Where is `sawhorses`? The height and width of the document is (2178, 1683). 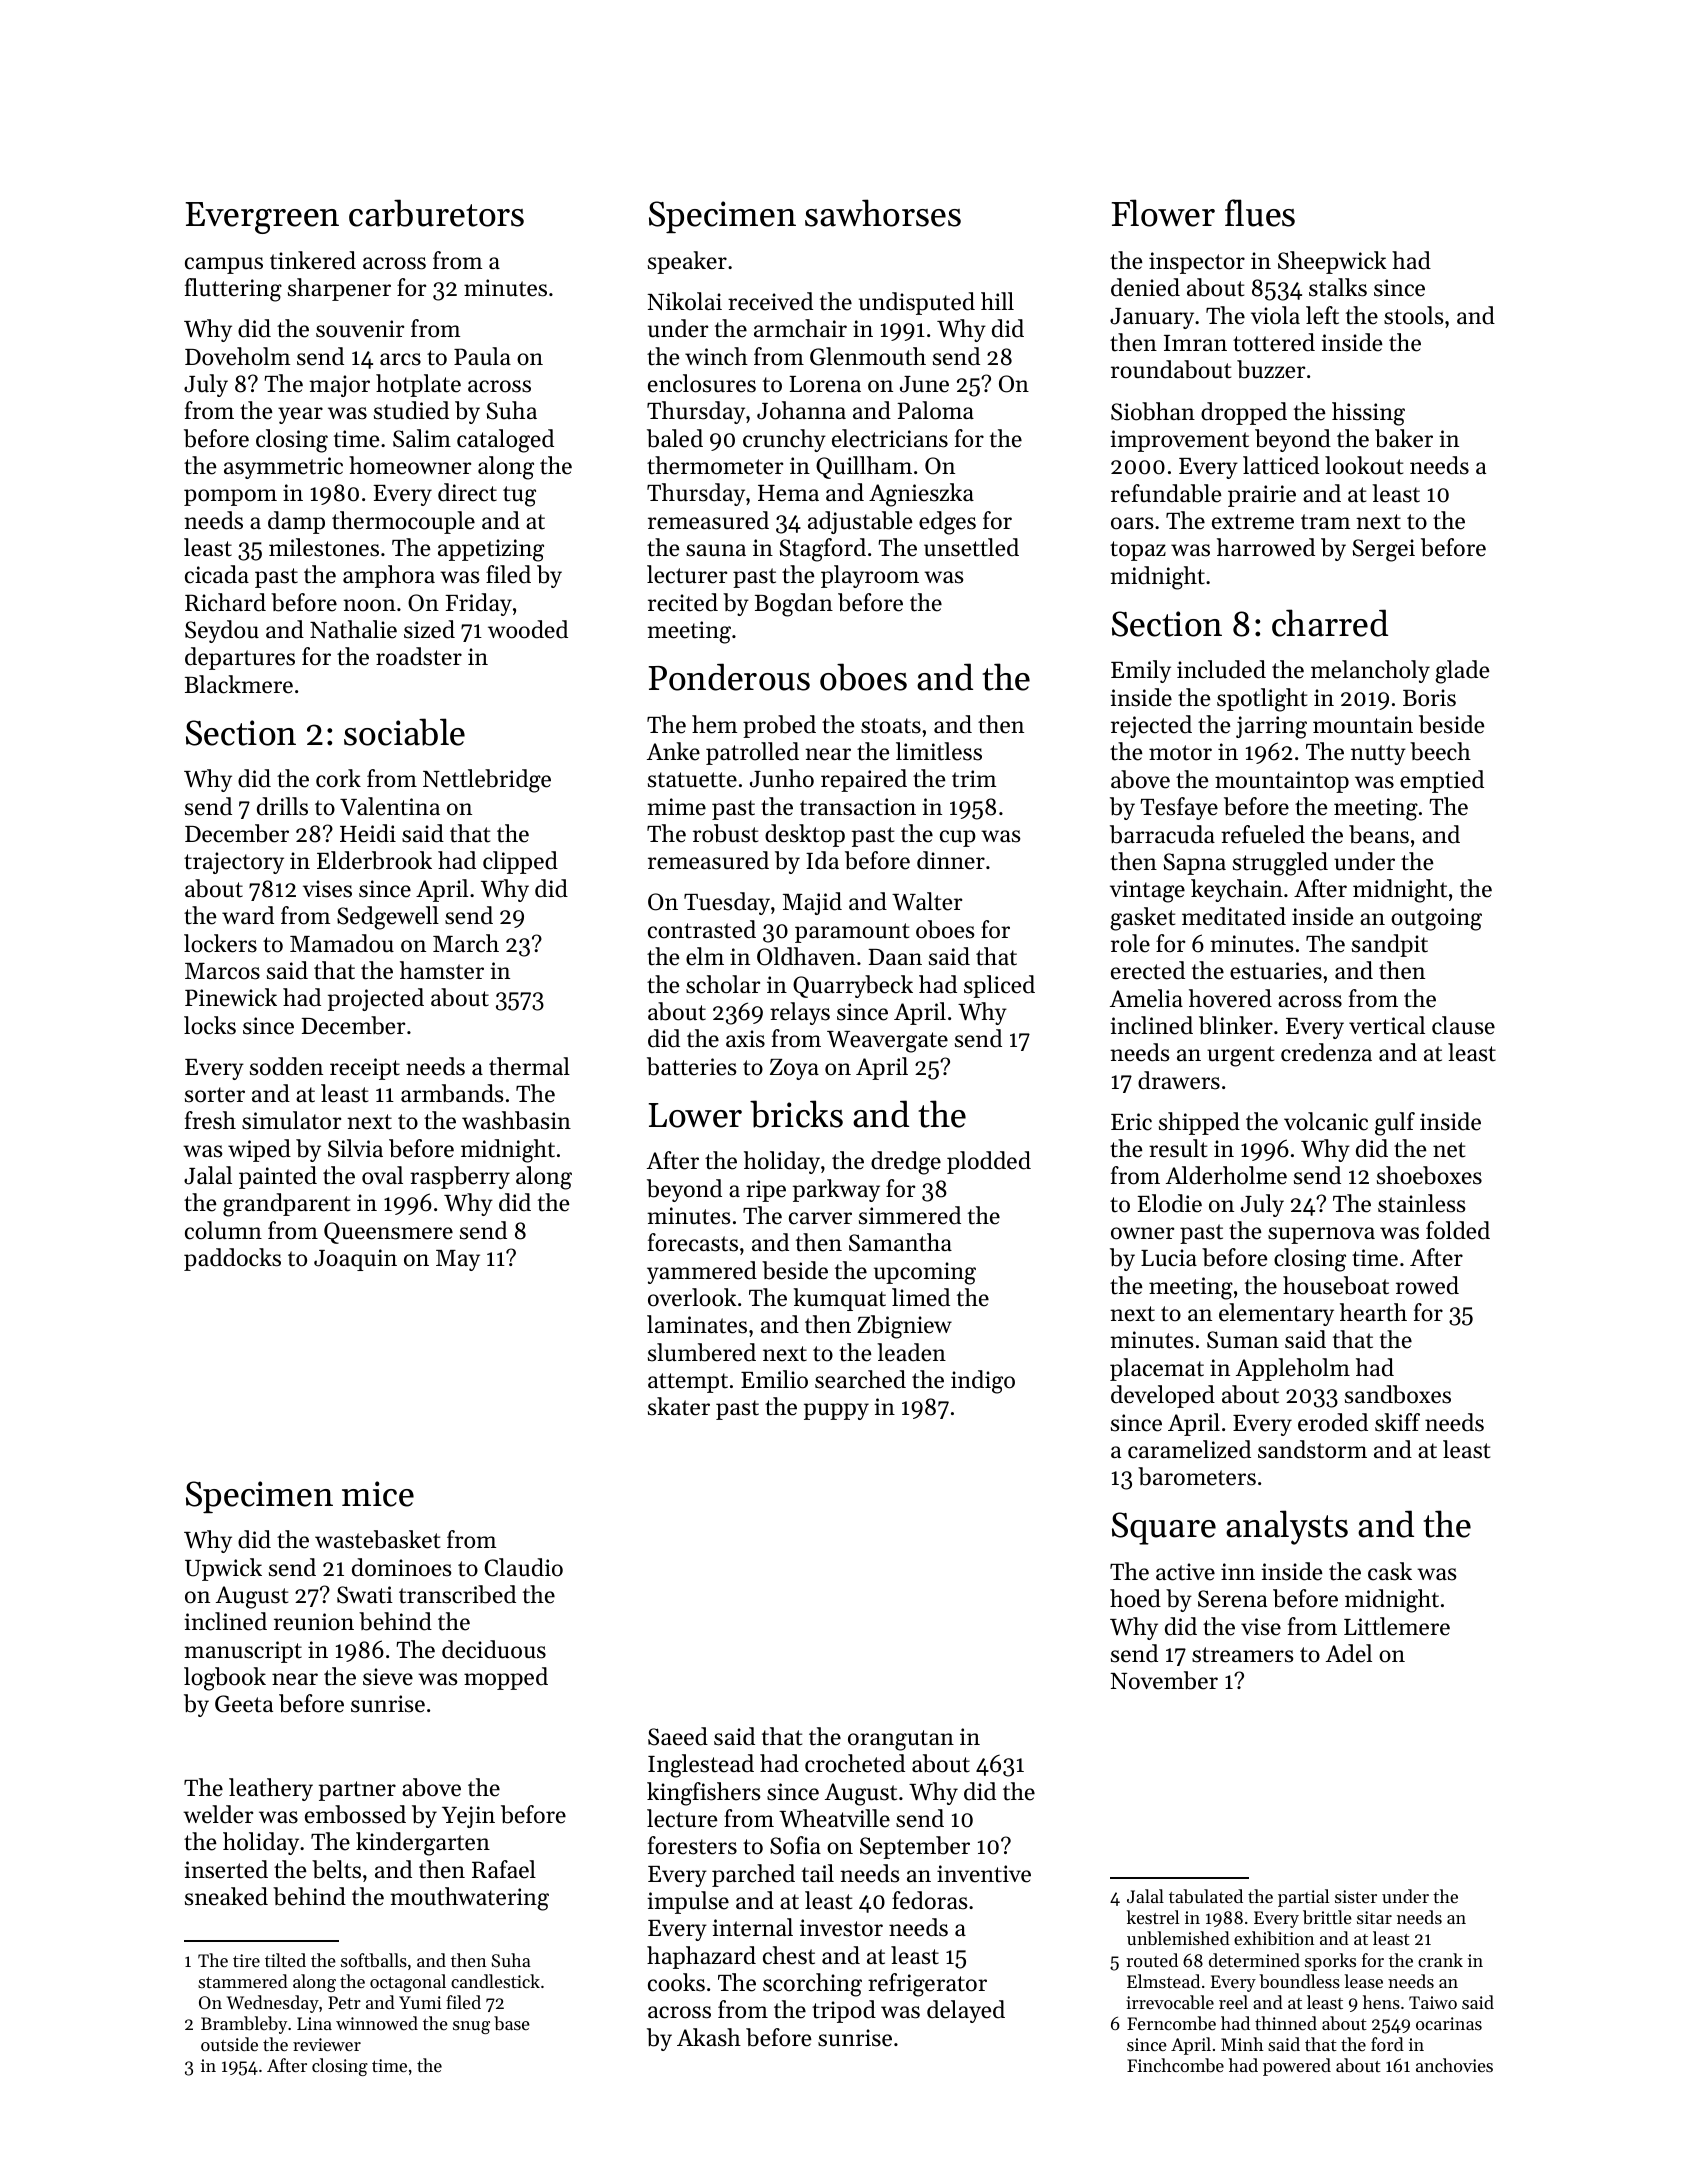
sawhorses is located at coordinates (883, 213).
